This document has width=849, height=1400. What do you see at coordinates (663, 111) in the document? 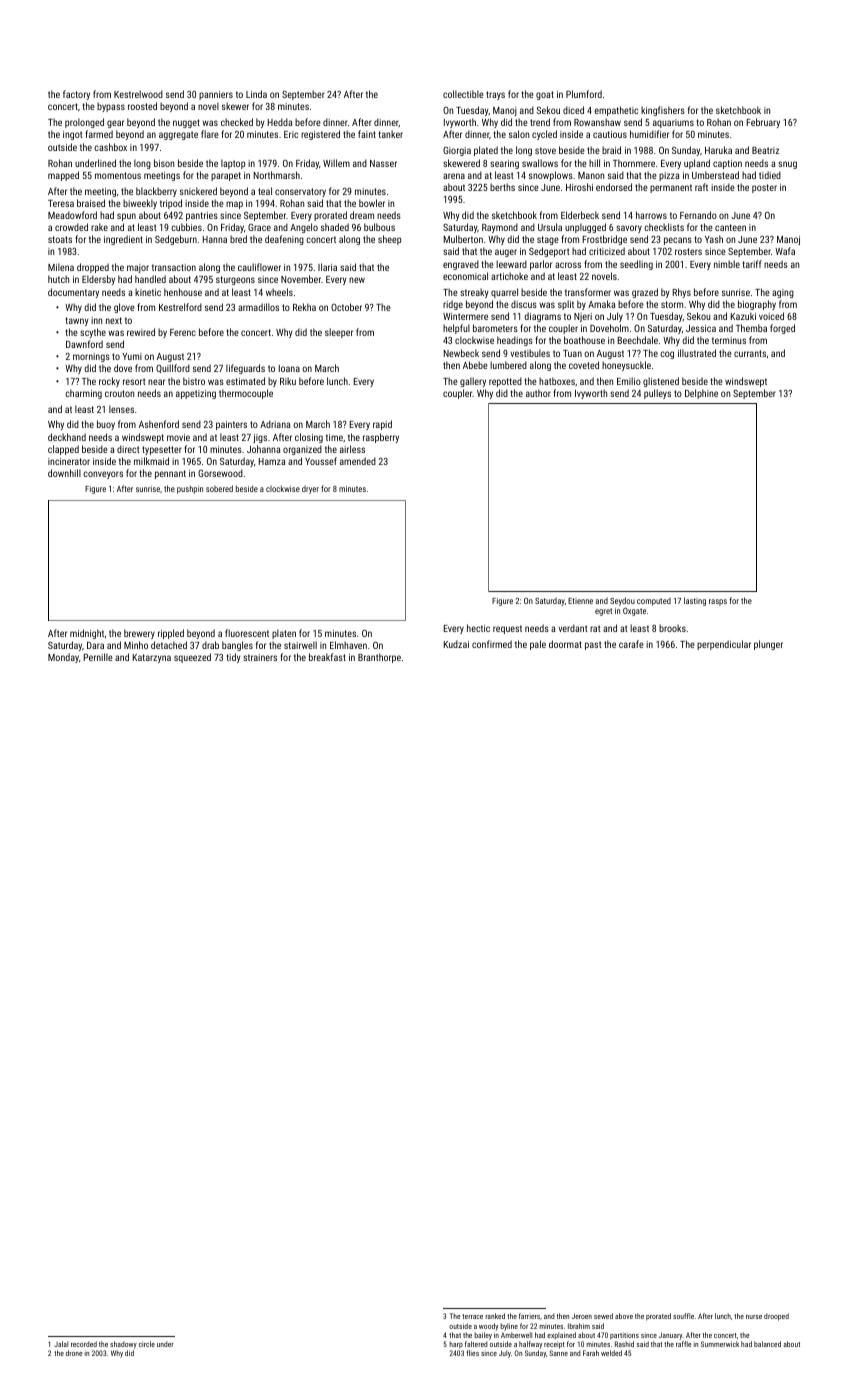
I see `kingfishers` at bounding box center [663, 111].
